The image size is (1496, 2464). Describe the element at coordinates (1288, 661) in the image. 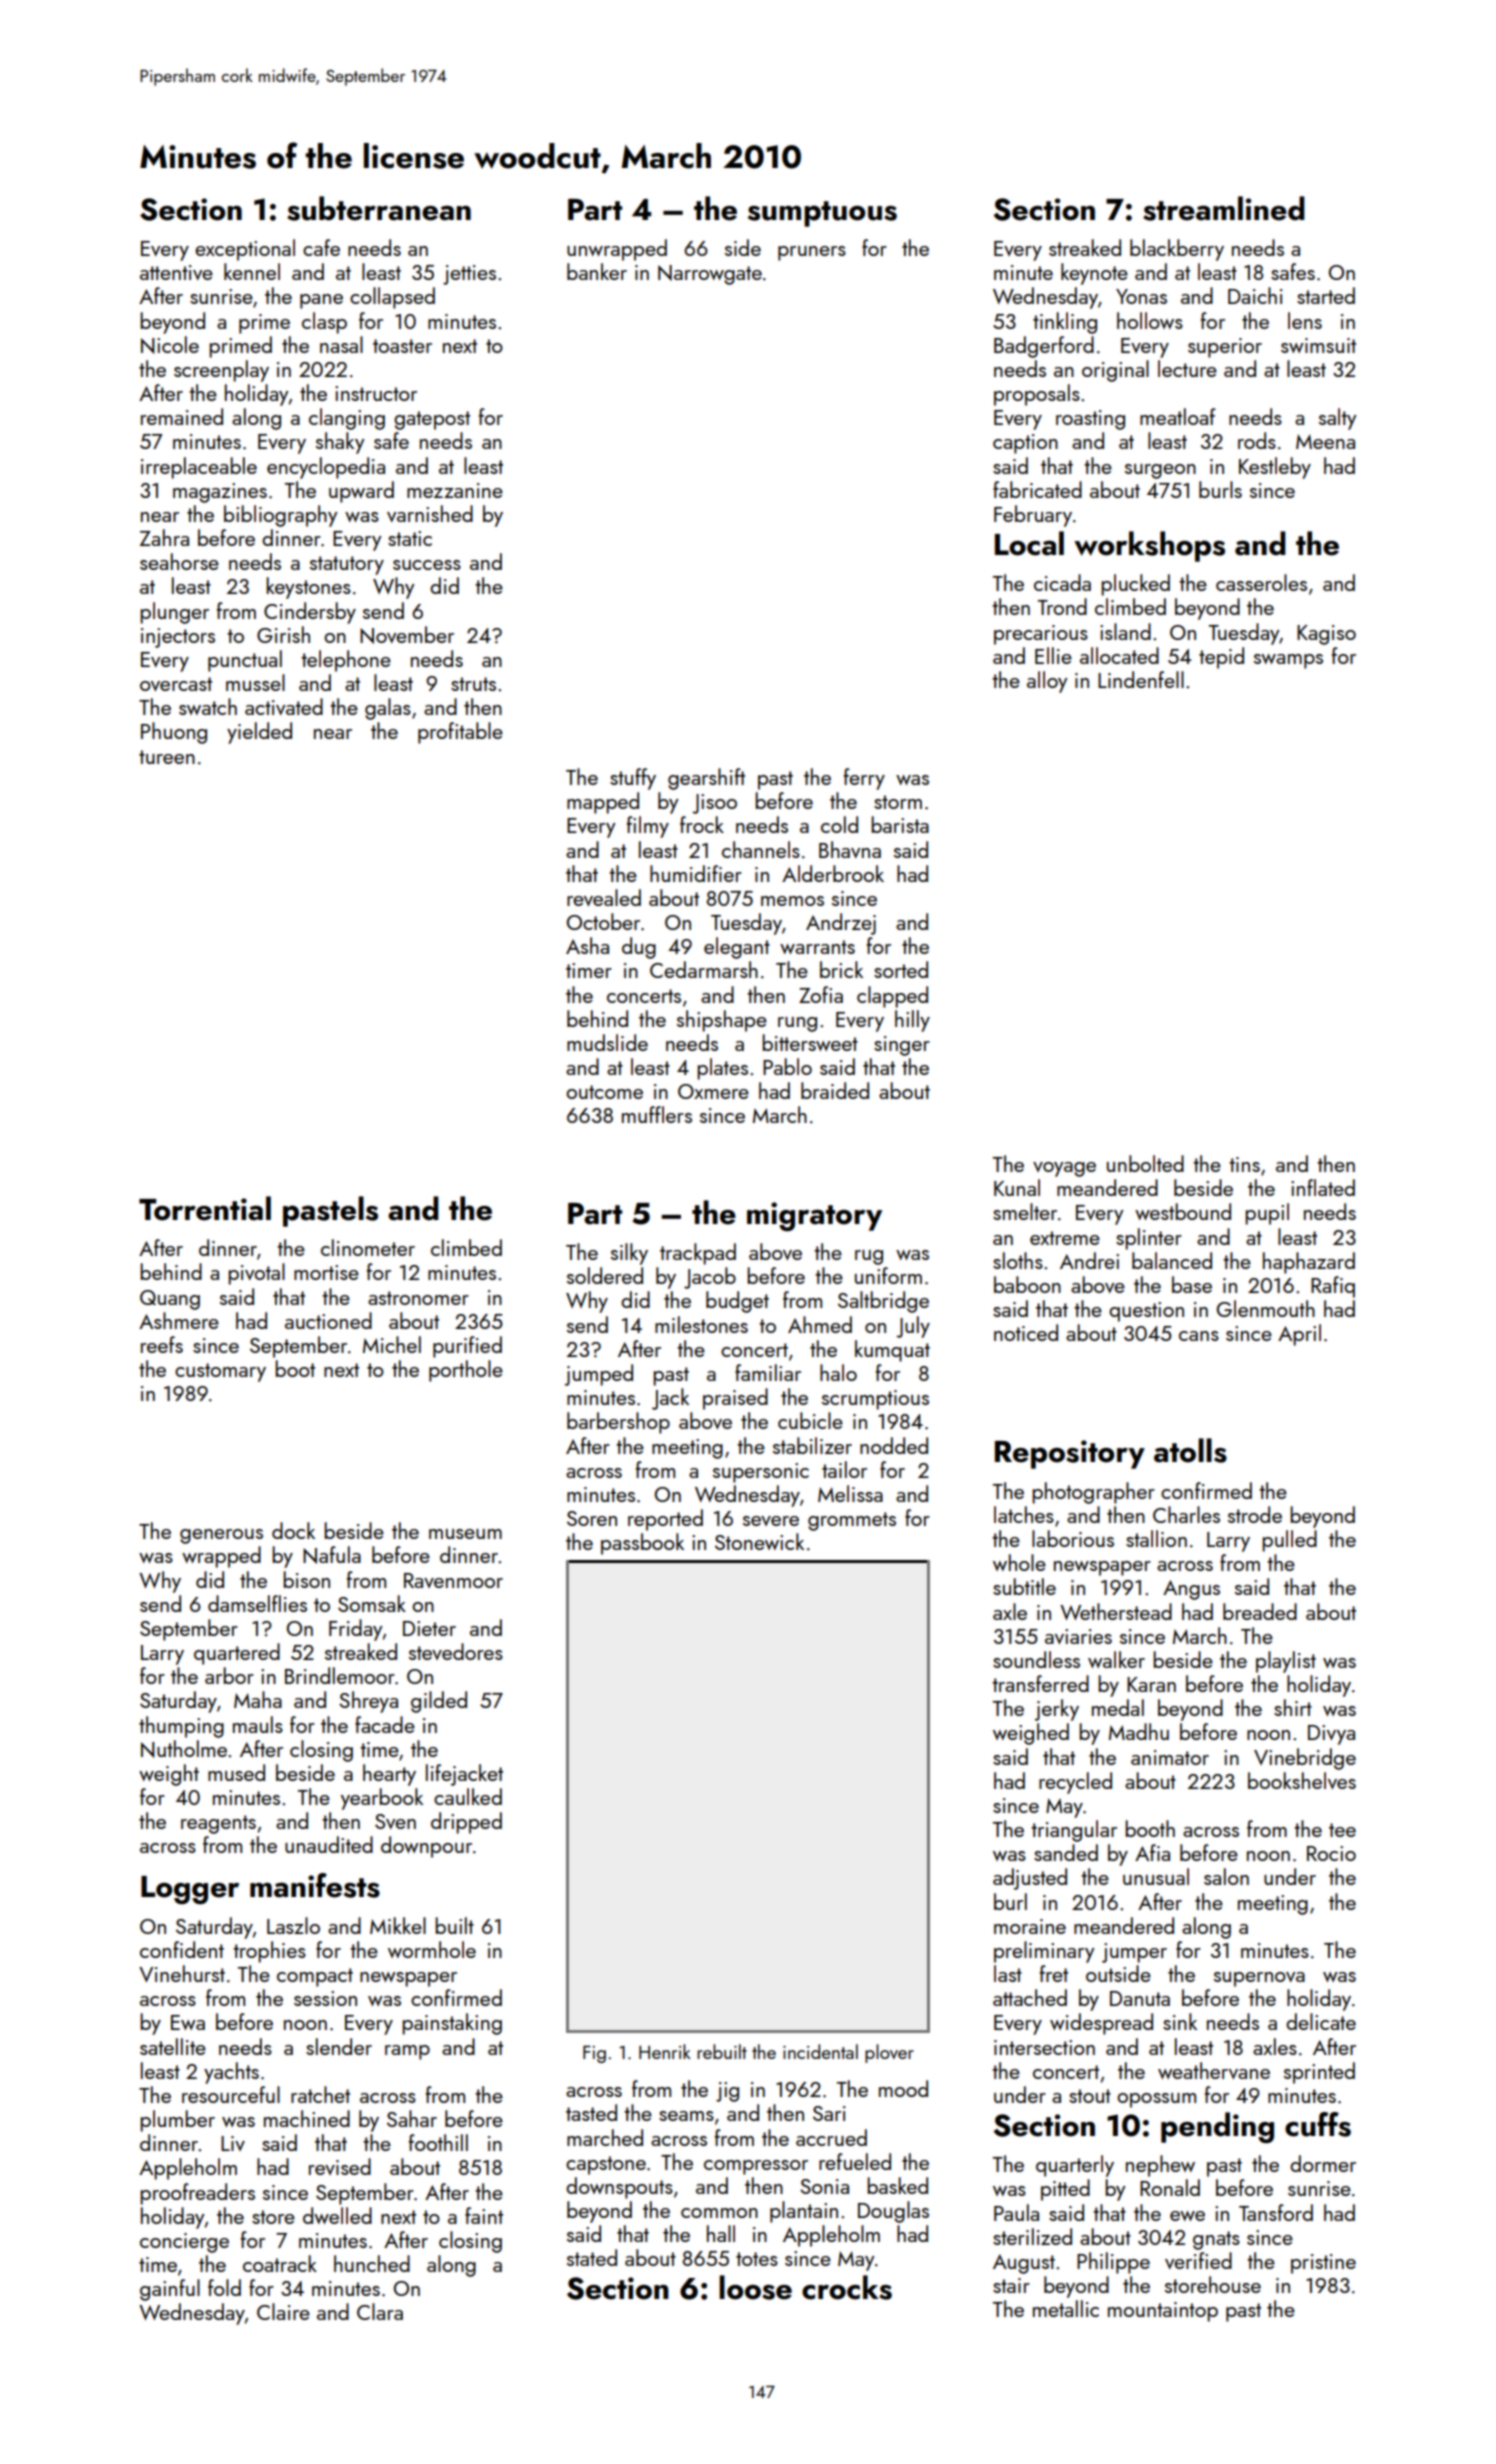

I see `swamps` at that location.
